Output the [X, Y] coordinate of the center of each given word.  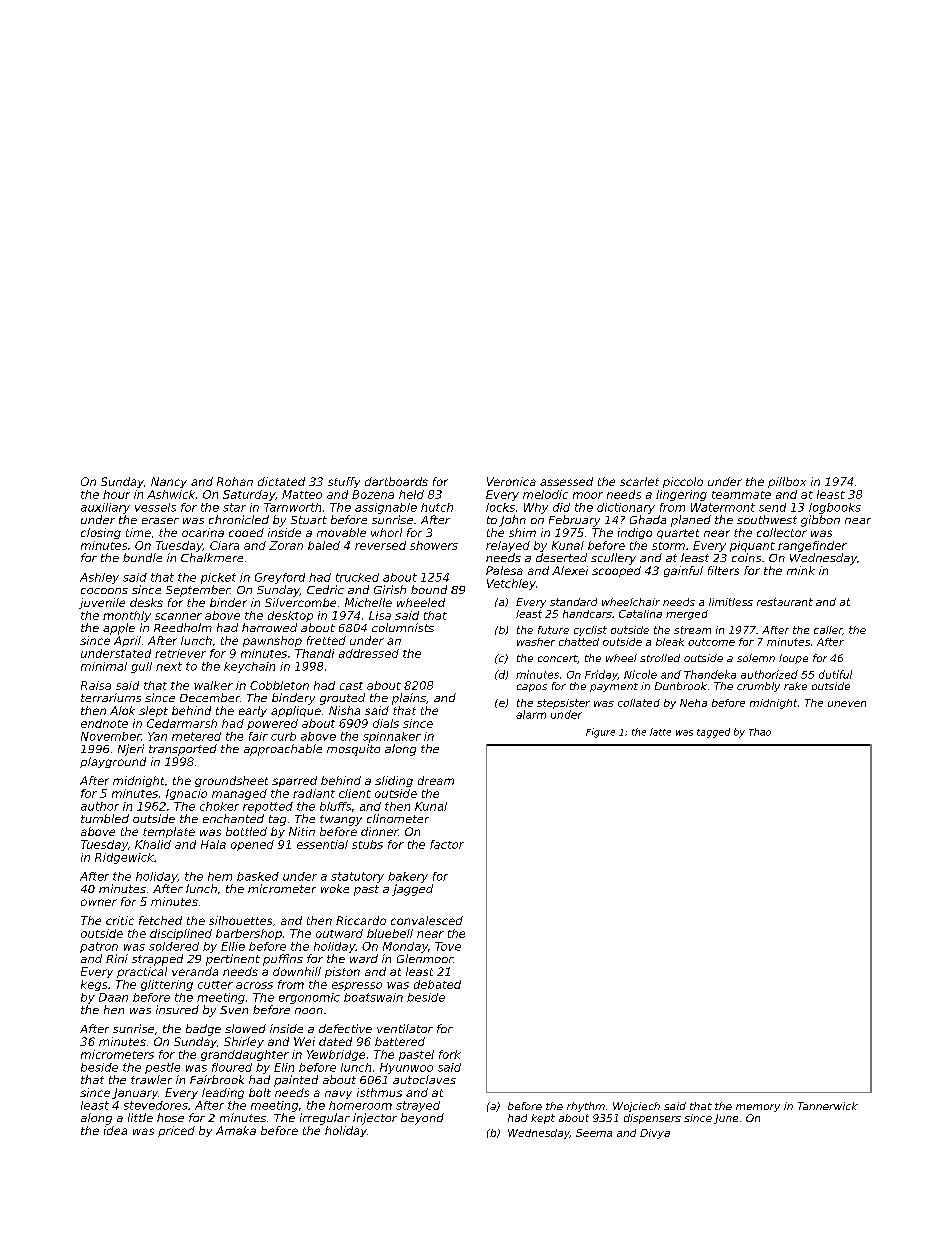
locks [500, 507]
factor [447, 844]
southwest [767, 519]
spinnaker [392, 737]
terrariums [111, 697]
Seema [594, 1133]
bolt [260, 1092]
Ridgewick [124, 858]
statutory [357, 877]
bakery [408, 877]
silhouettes [240, 920]
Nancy [169, 482]
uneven [847, 704]
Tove [448, 946]
